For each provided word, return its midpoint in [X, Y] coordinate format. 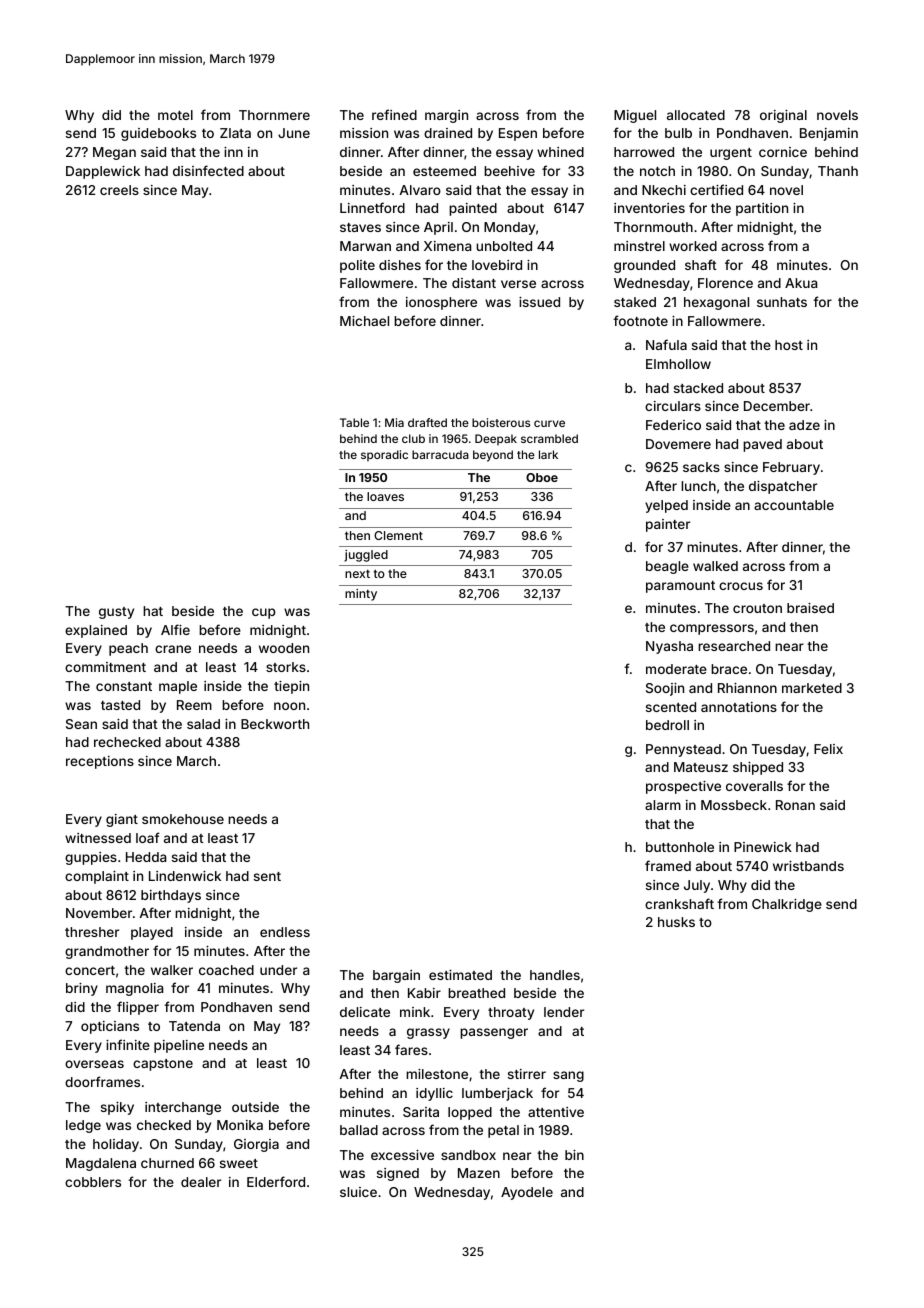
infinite [128, 1044]
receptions [100, 762]
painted [473, 209]
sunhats [782, 302]
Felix [828, 749]
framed [668, 865]
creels [119, 190]
